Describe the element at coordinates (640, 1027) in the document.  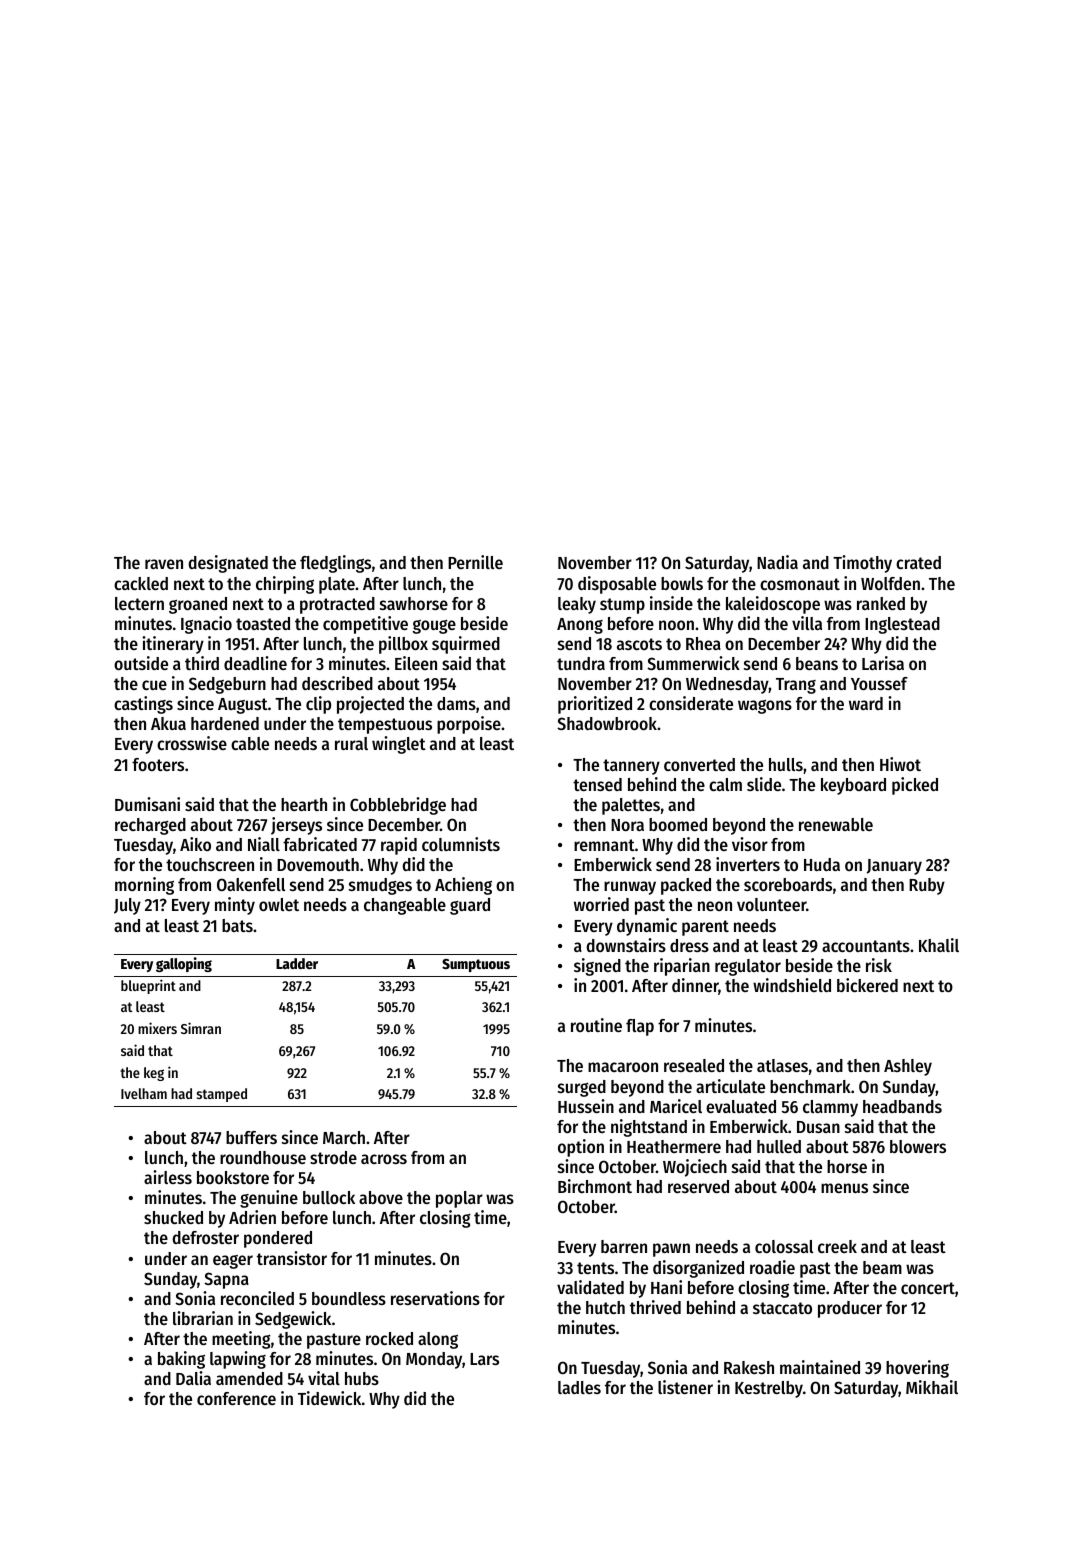
I see `flap` at that location.
